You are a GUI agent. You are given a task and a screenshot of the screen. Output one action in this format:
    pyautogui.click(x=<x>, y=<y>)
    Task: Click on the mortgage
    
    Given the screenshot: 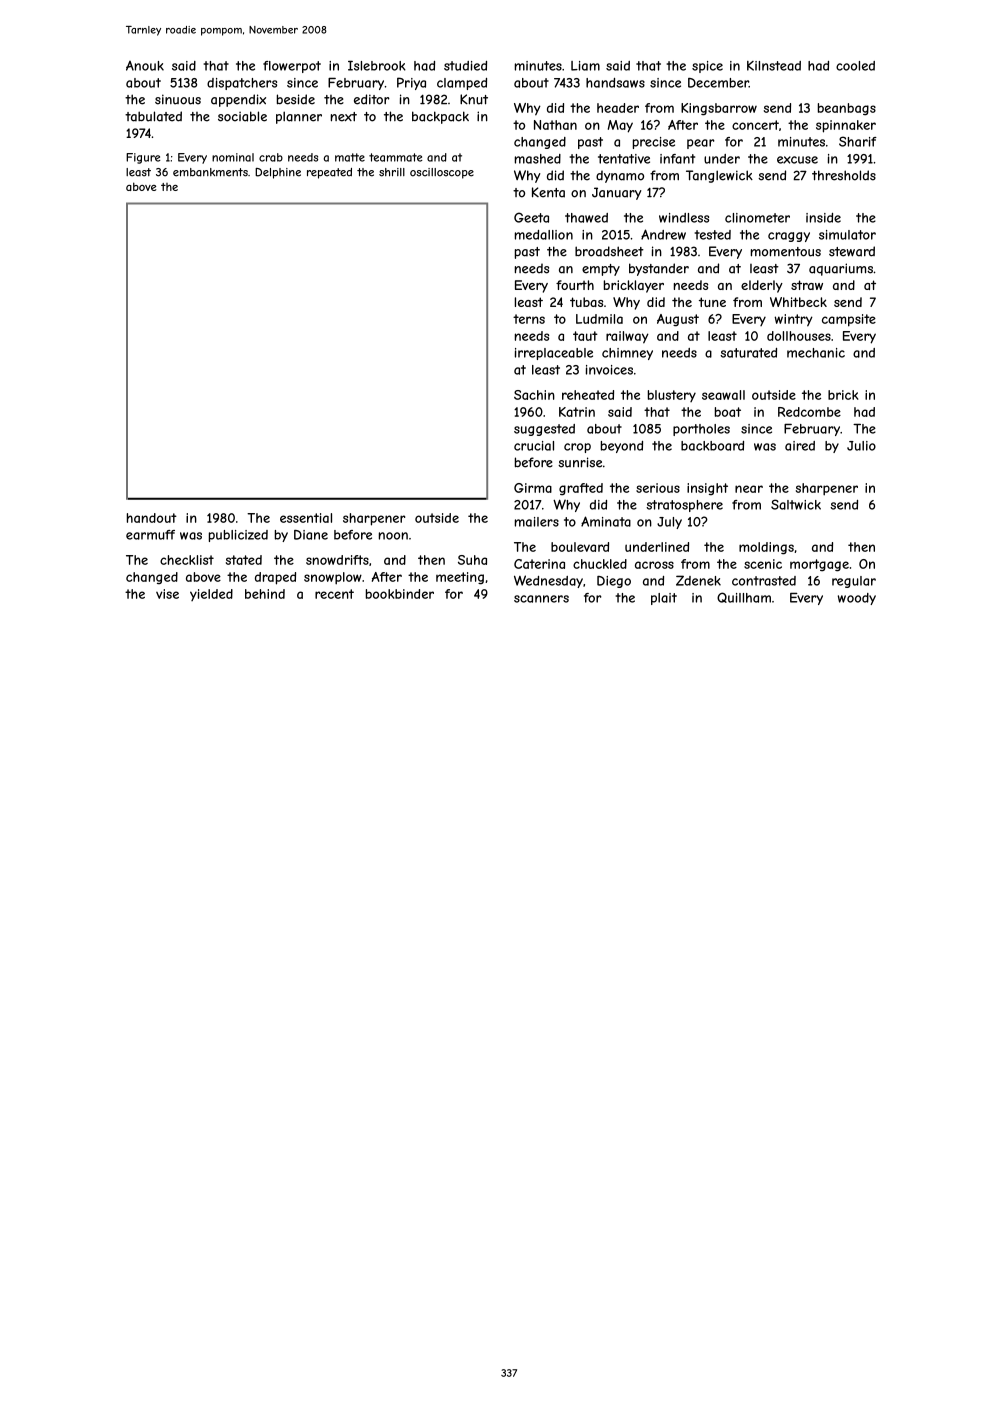 What is the action you would take?
    pyautogui.click(x=819, y=565)
